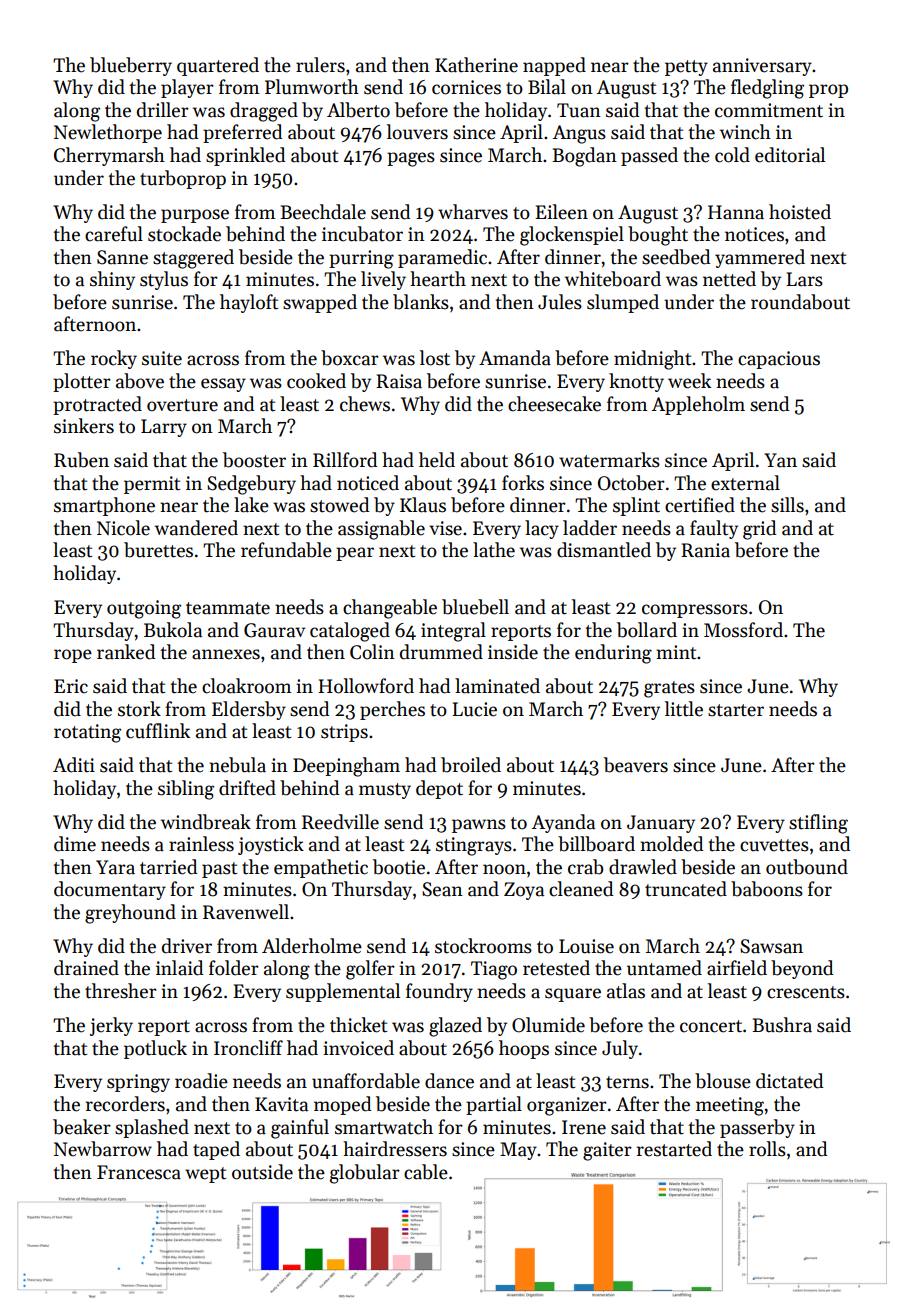 Image resolution: width=908 pixels, height=1316 pixels. Describe the element at coordinates (515, 358) in the screenshot. I see `Amanda` at that location.
